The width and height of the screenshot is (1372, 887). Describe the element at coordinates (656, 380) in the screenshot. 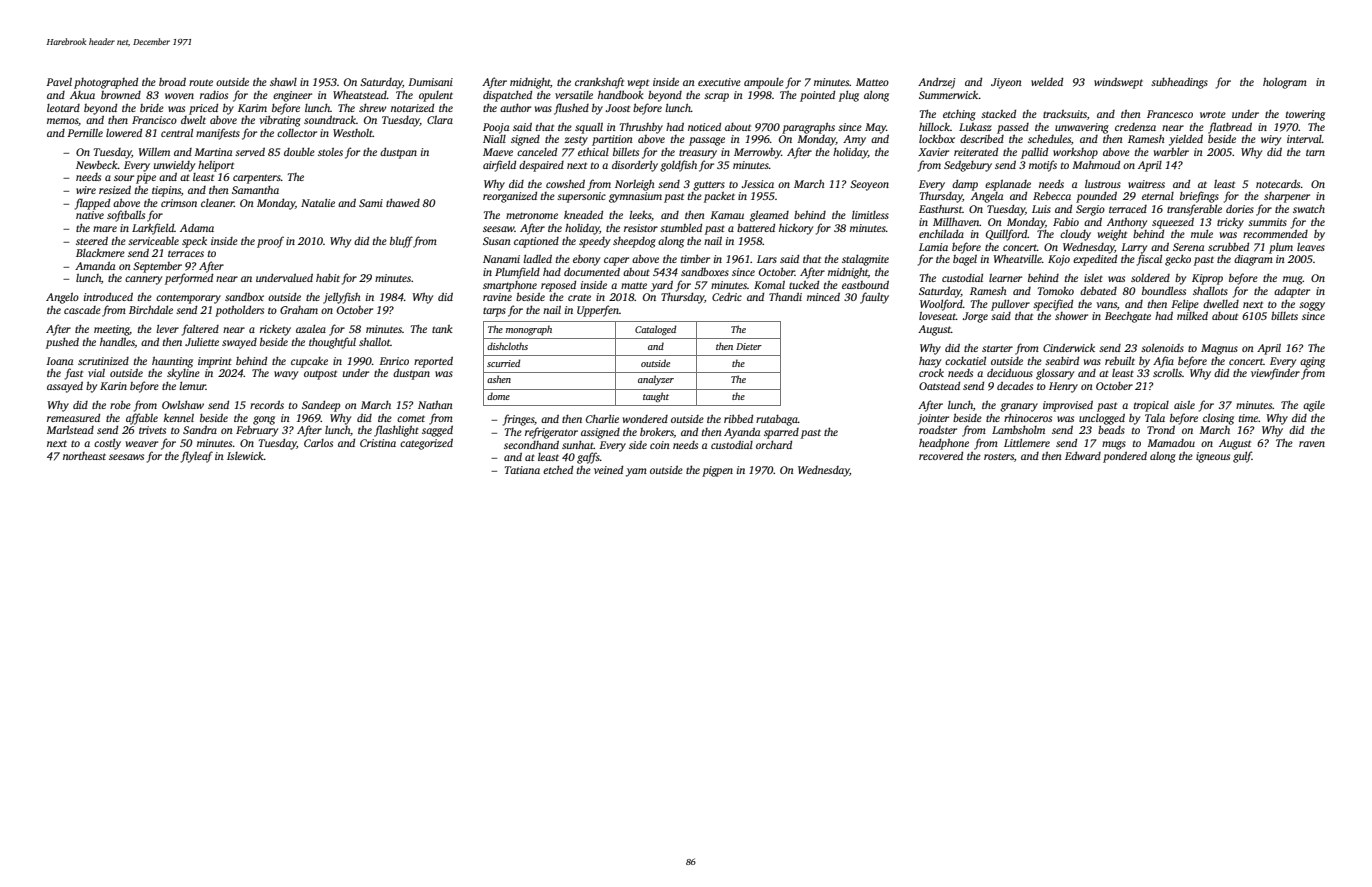

I see `analyzer` at that location.
